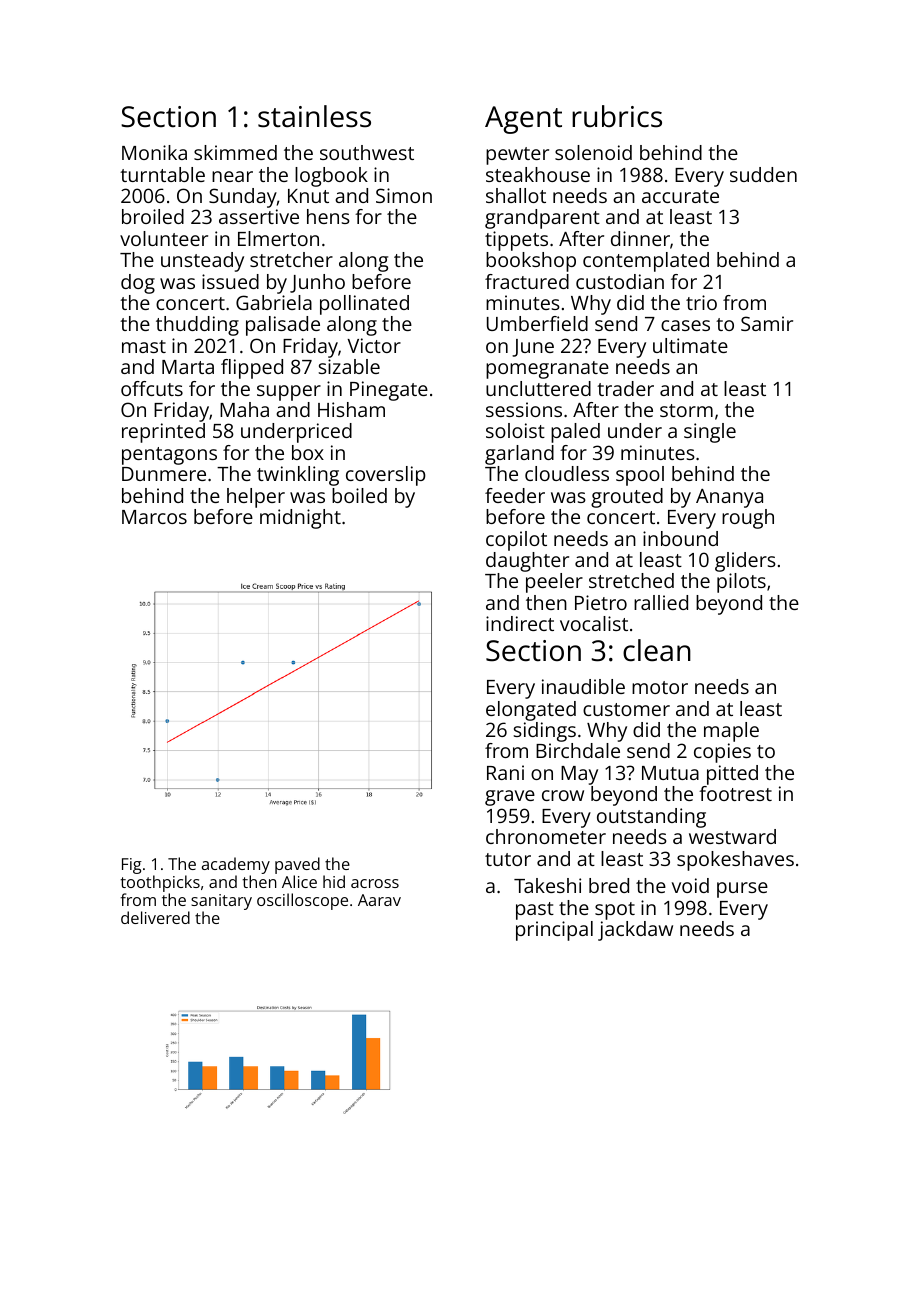 Image resolution: width=924 pixels, height=1311 pixels. Describe the element at coordinates (631, 580) in the screenshot. I see `stretched` at that location.
